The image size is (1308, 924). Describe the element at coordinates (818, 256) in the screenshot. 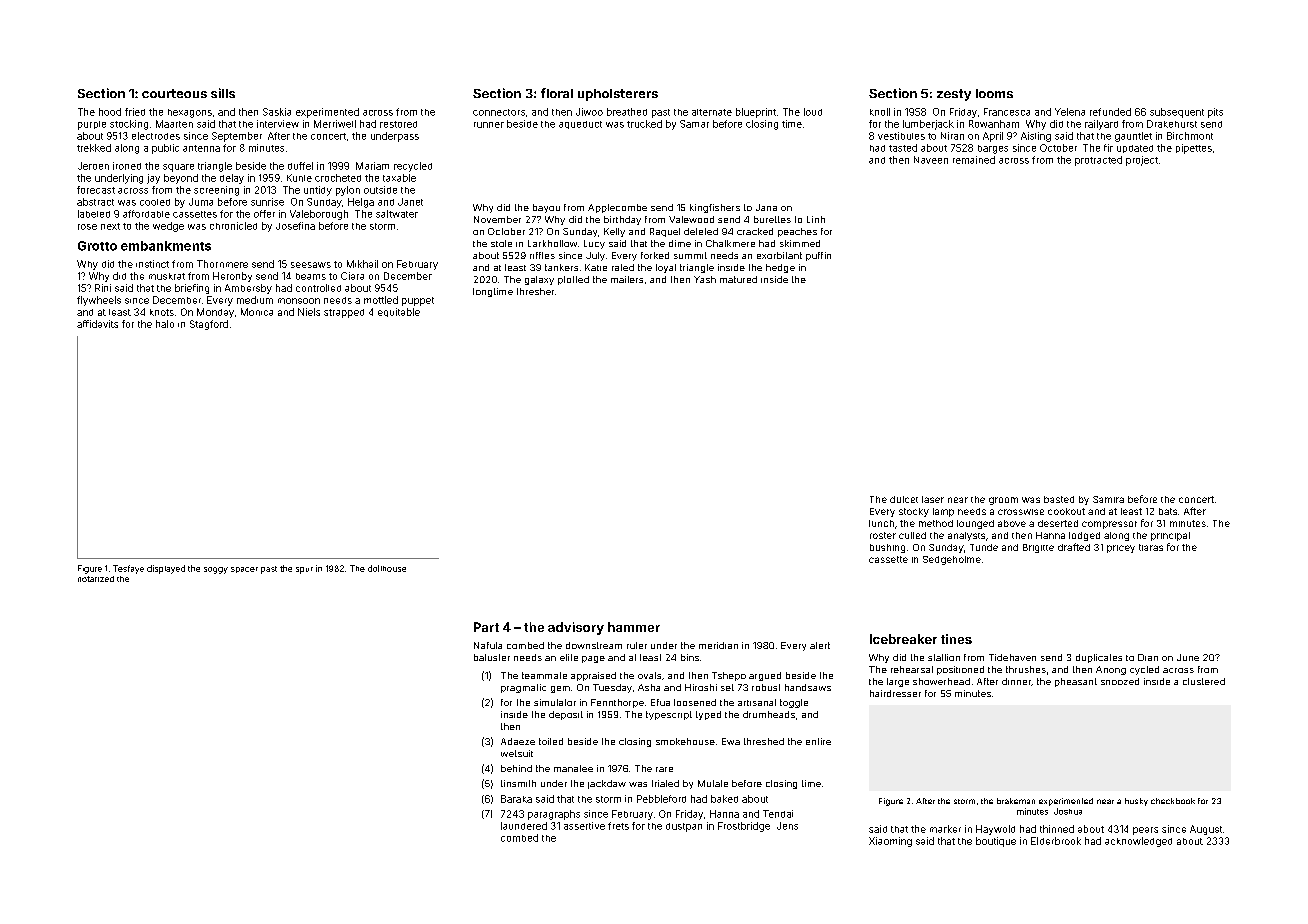

I see `puffin` at that location.
